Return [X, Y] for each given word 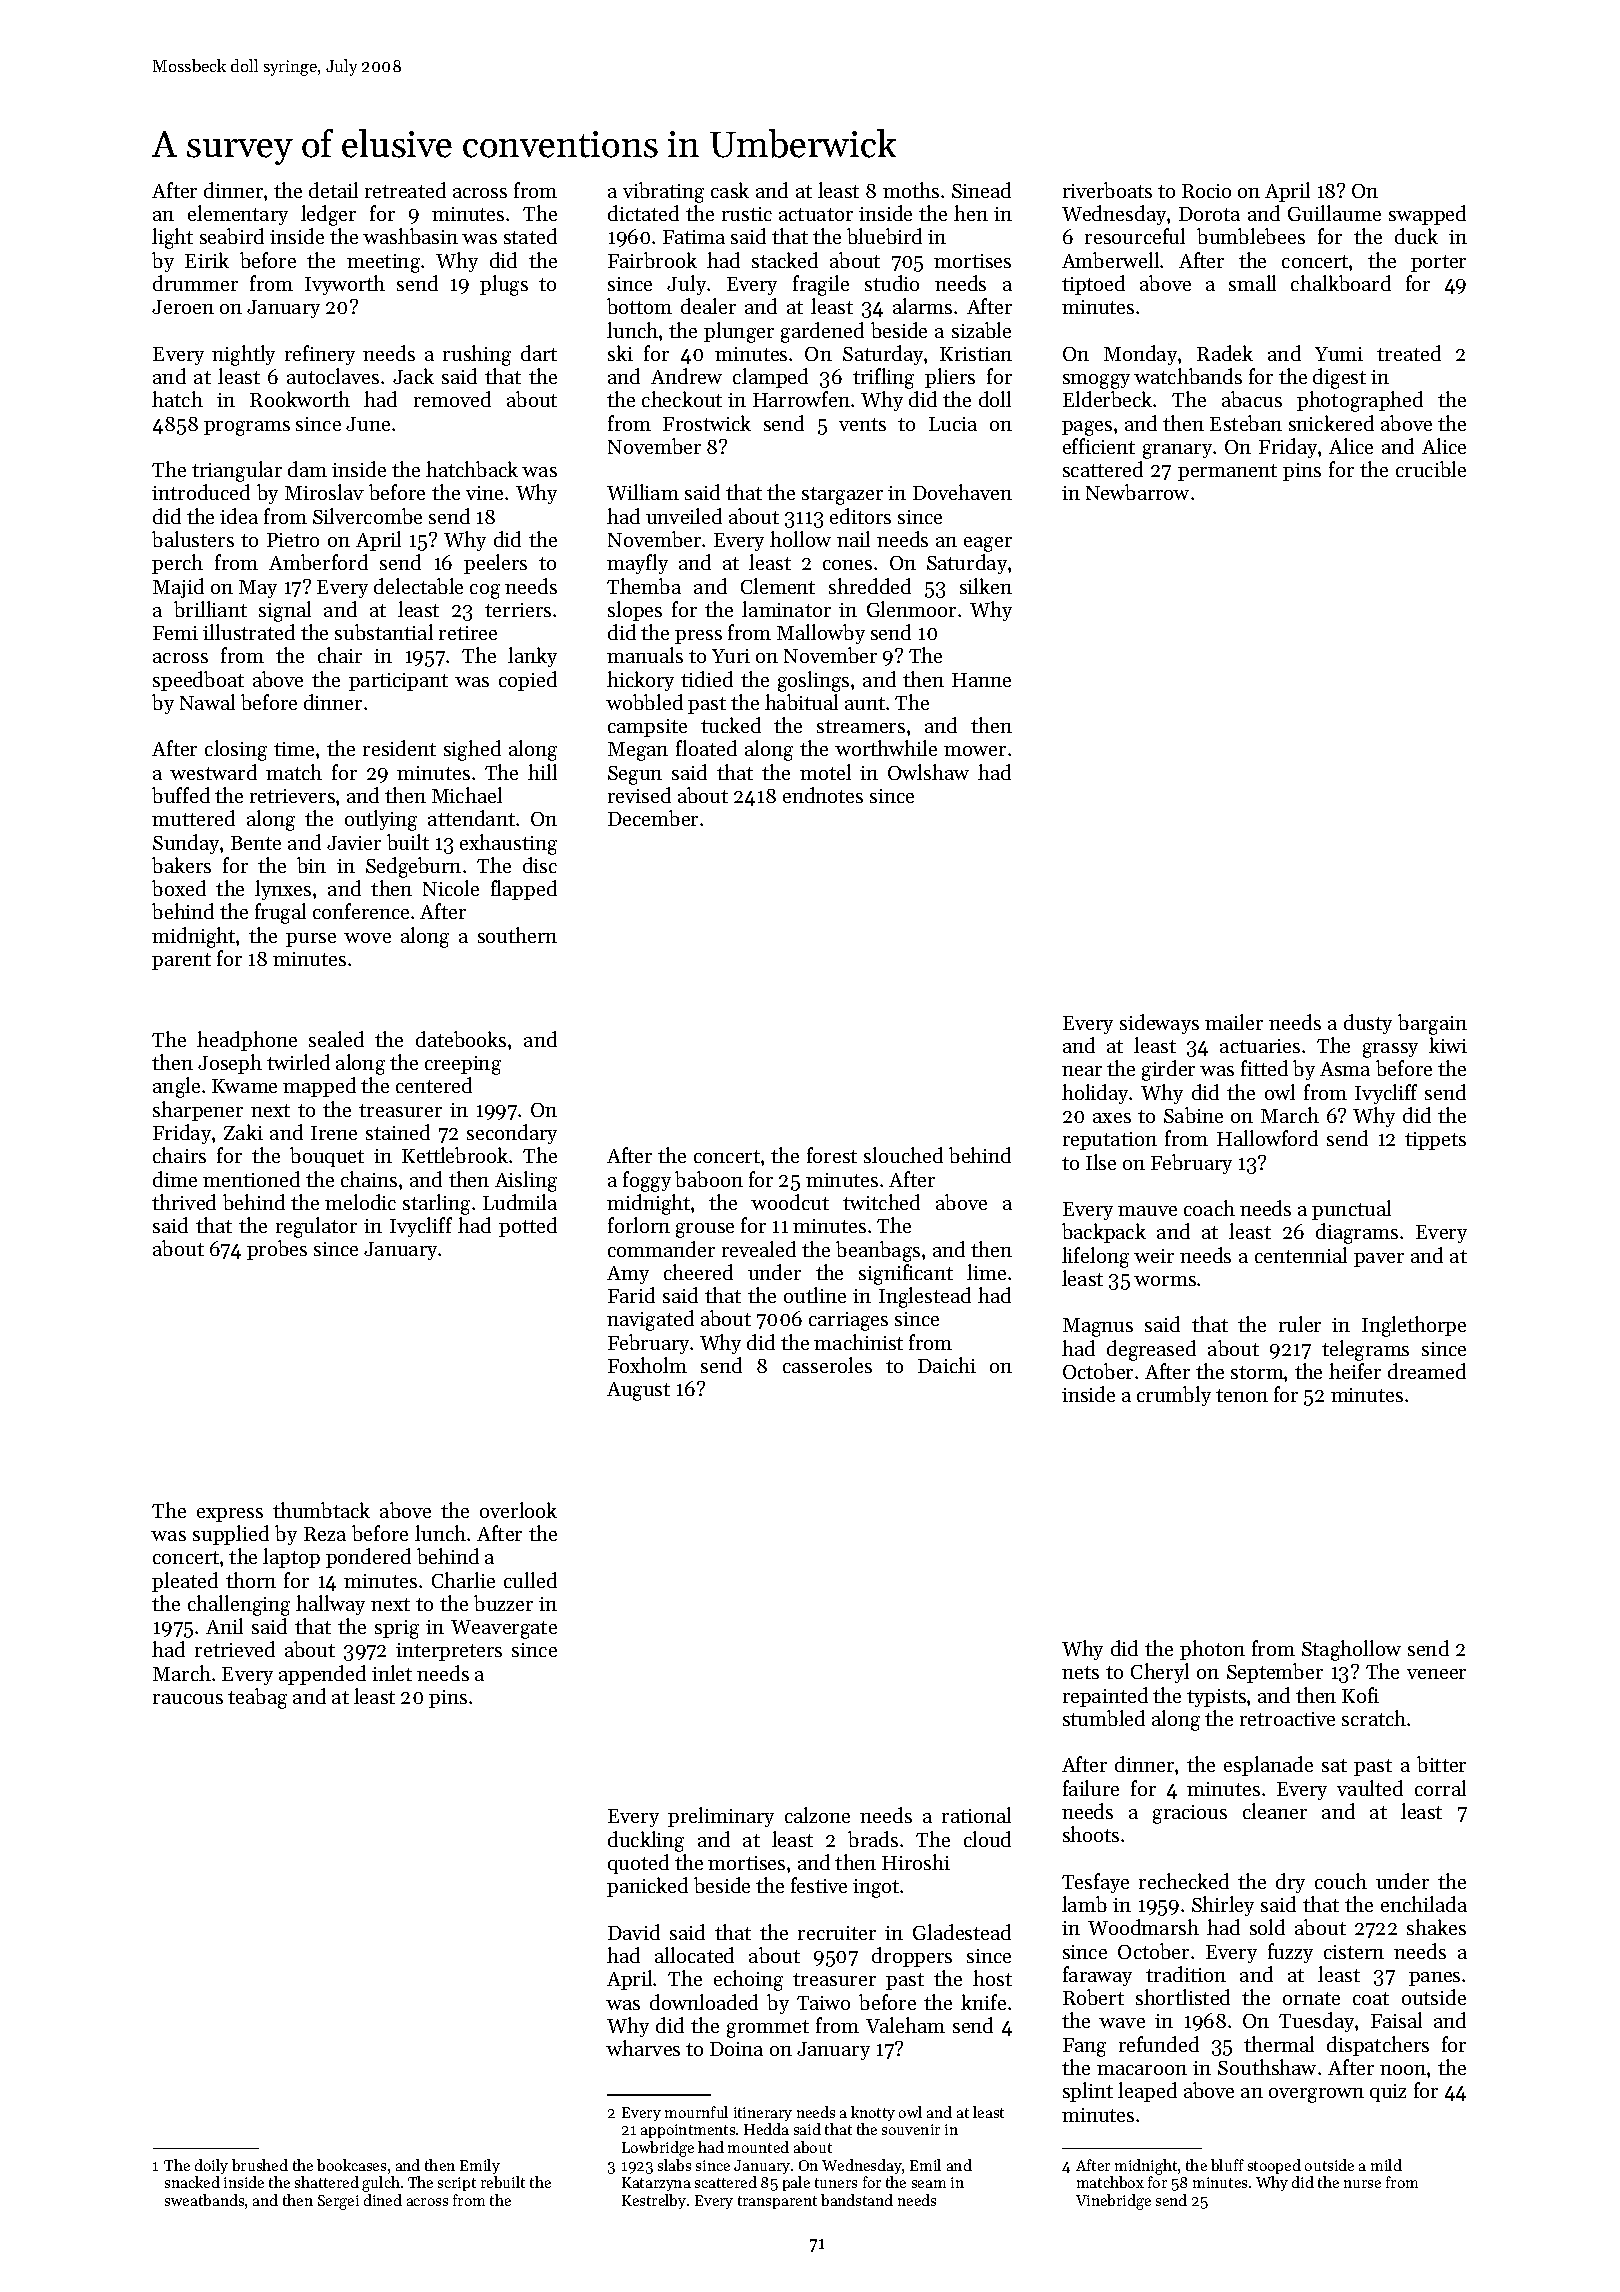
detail [333, 190]
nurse [1362, 2184]
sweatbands [204, 2200]
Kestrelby [654, 2201]
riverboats [1107, 190]
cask [730, 190]
